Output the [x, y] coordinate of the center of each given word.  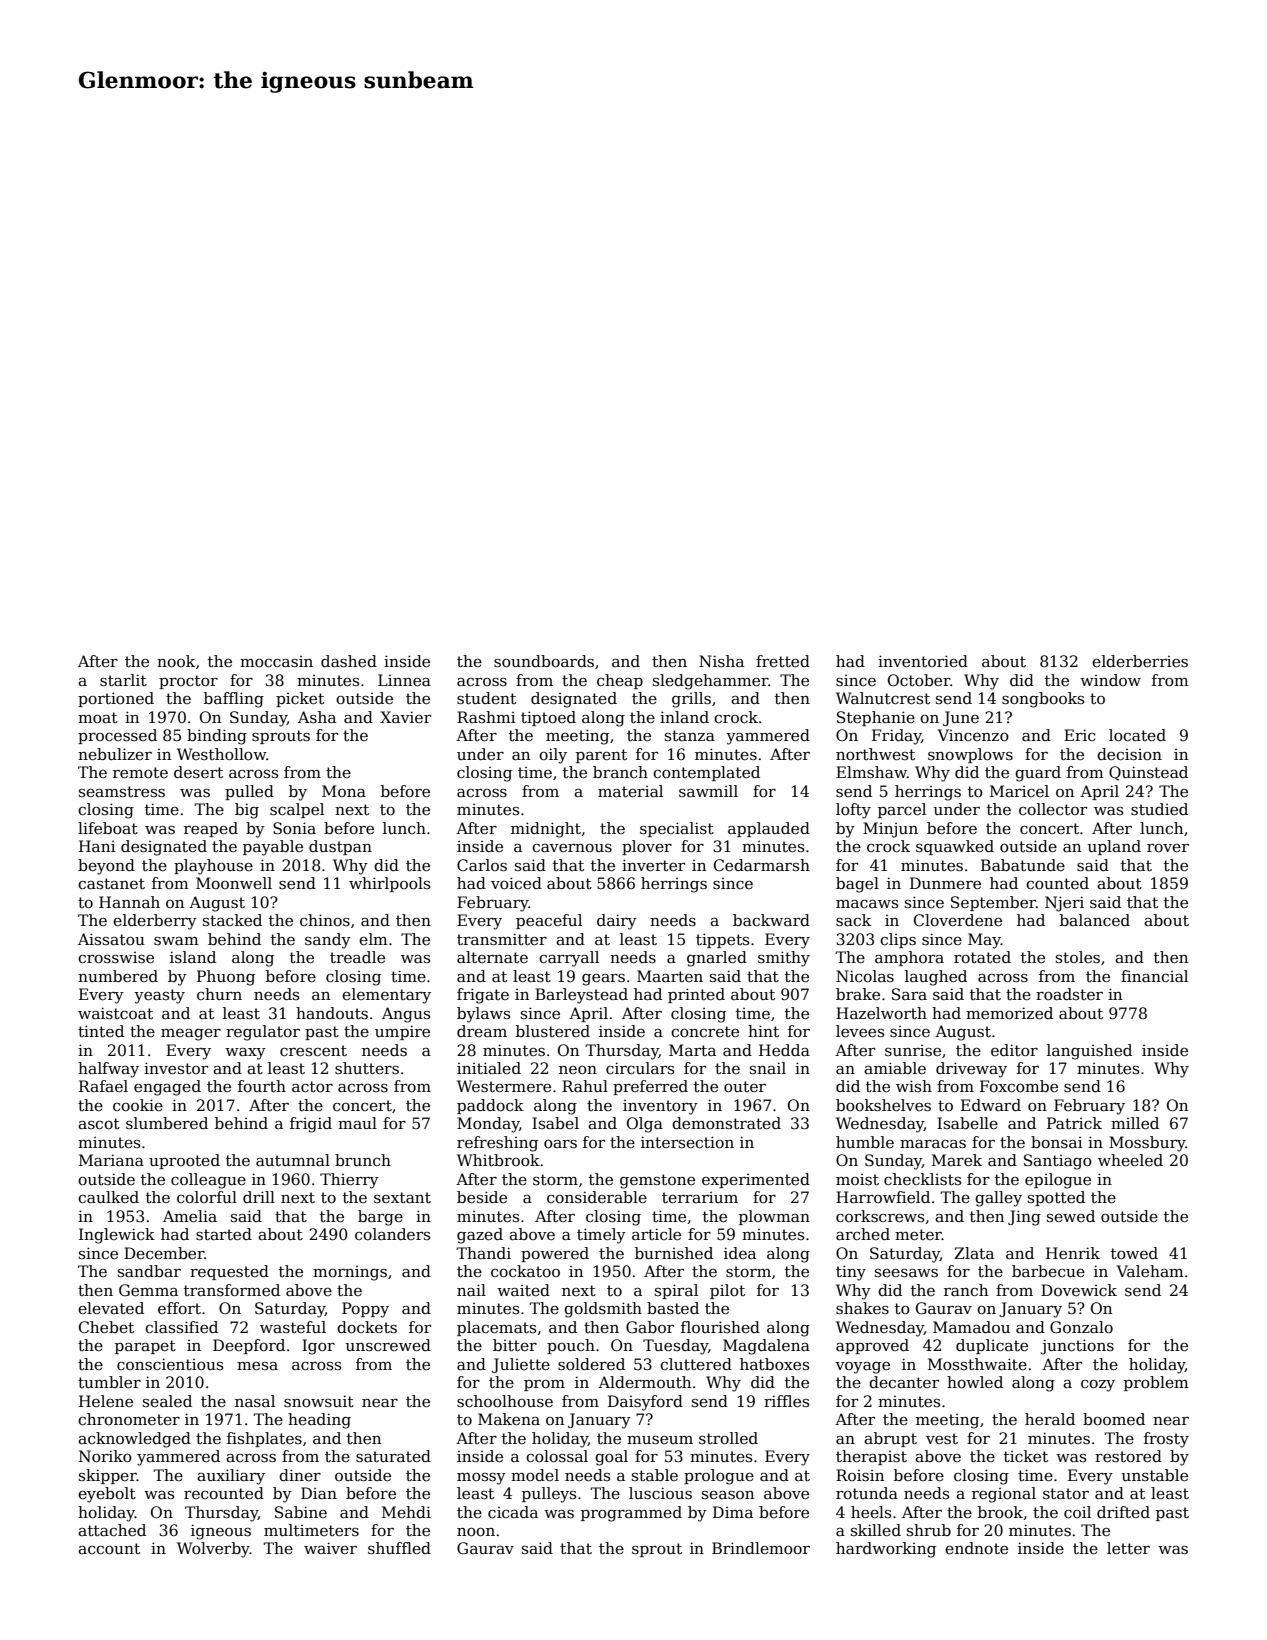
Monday [488, 1125]
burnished [674, 1253]
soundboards [544, 661]
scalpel [297, 810]
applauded [769, 829]
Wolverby [213, 1550]
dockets [367, 1327]
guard [1038, 774]
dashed [349, 661]
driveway [971, 1070]
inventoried [923, 661]
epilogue [1058, 1181]
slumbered [167, 1123]
